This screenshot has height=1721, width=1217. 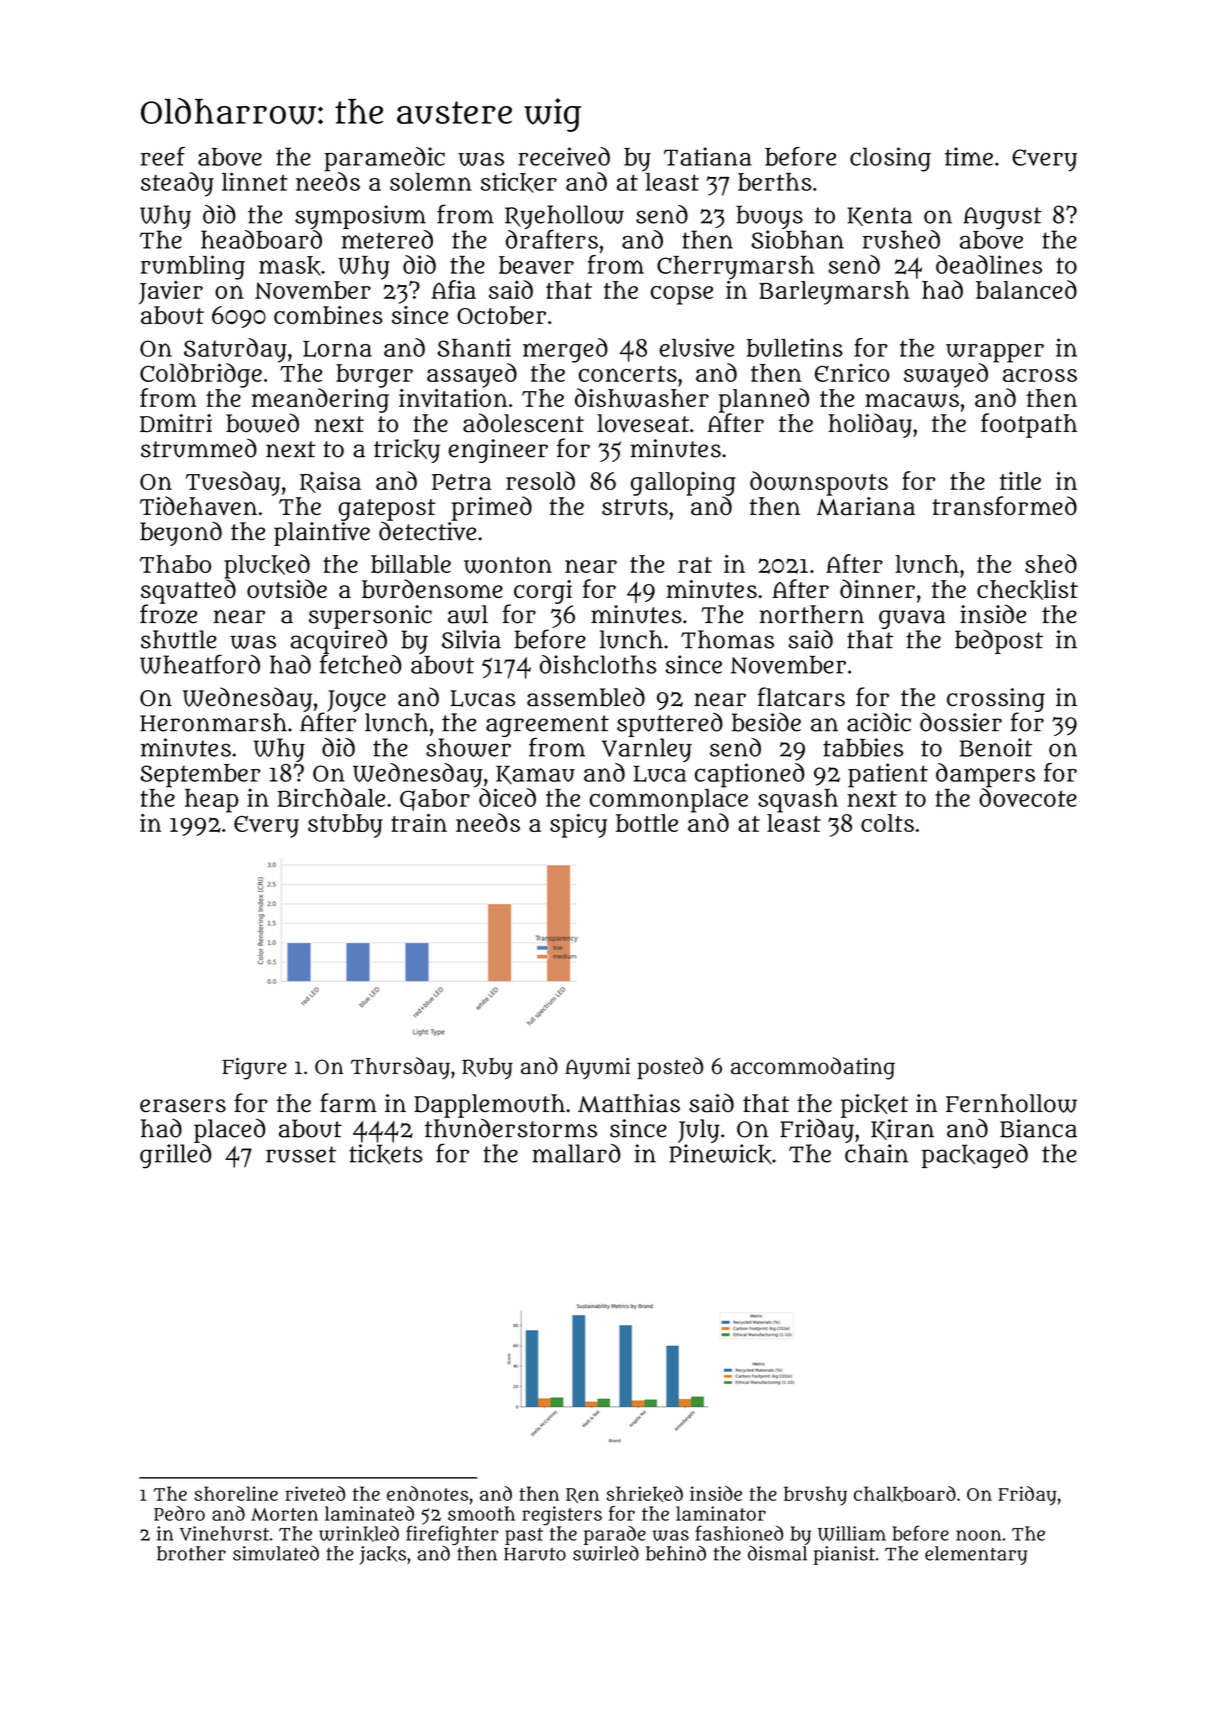 What do you see at coordinates (642, 398) in the screenshot?
I see `dishwasher` at bounding box center [642, 398].
